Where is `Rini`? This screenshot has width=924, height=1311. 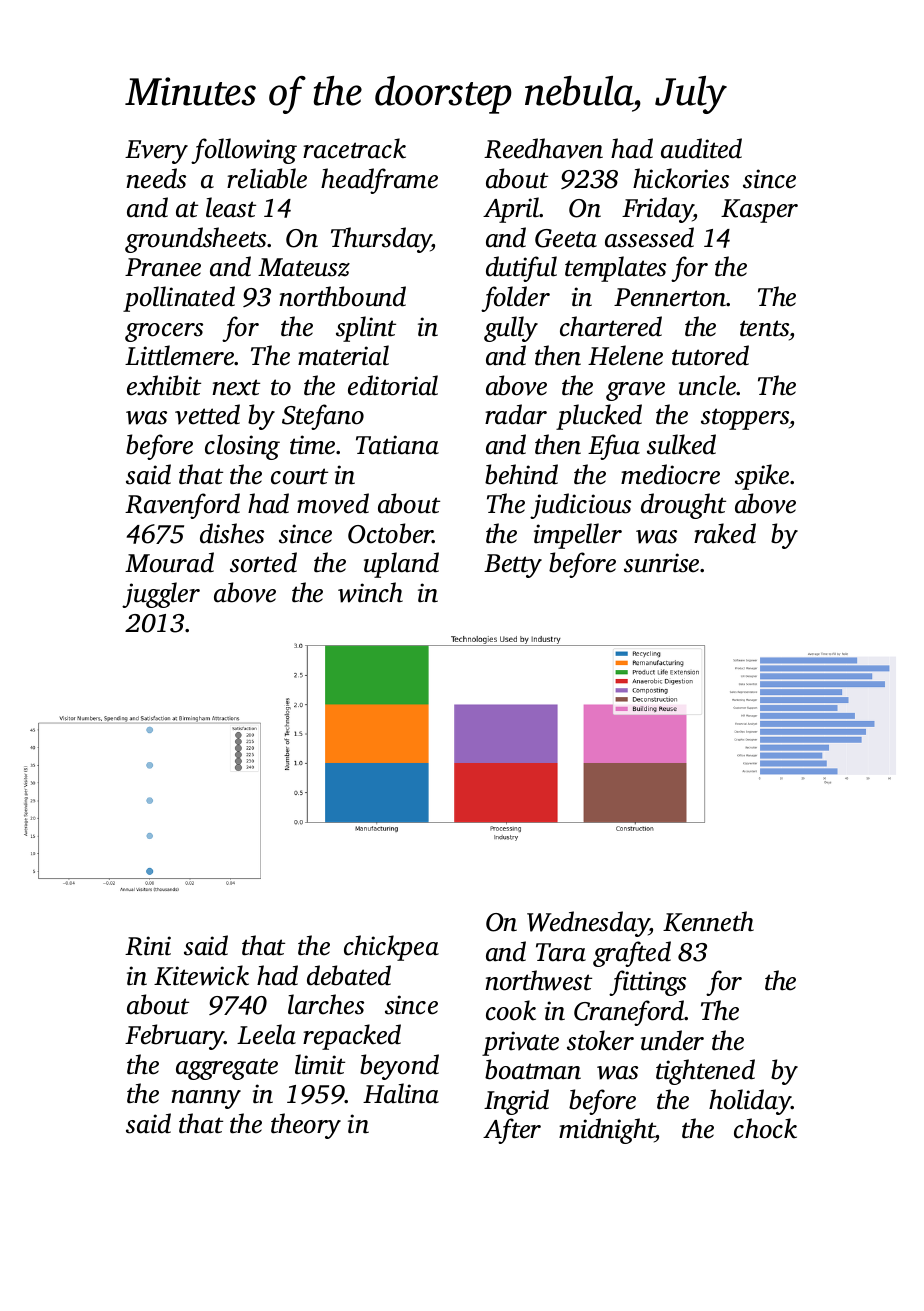 Rini is located at coordinates (148, 946).
